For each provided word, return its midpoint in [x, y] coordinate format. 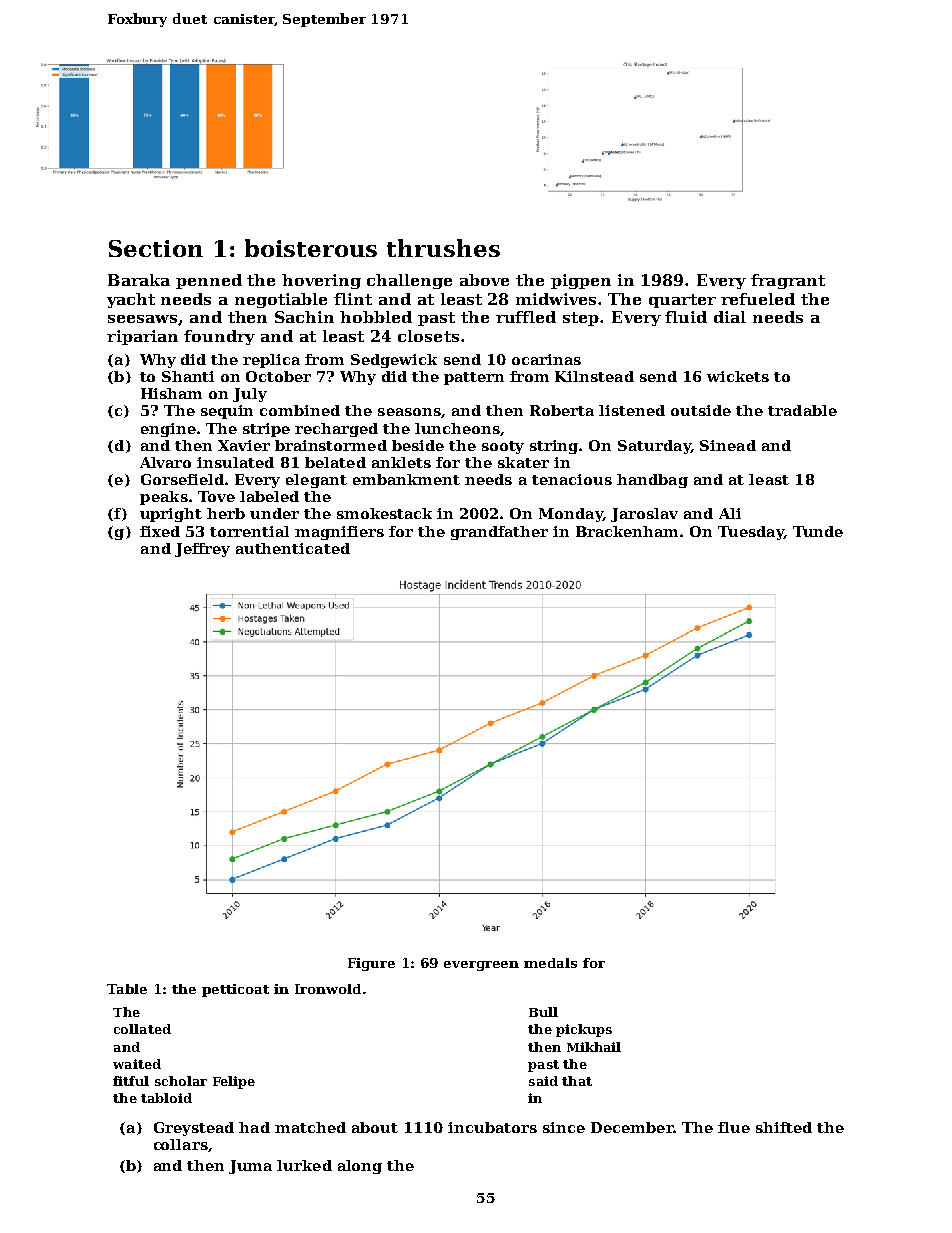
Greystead [194, 1129]
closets [428, 336]
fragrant [788, 281]
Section [156, 248]
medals [550, 963]
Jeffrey [202, 550]
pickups [584, 1030]
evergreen [481, 966]
